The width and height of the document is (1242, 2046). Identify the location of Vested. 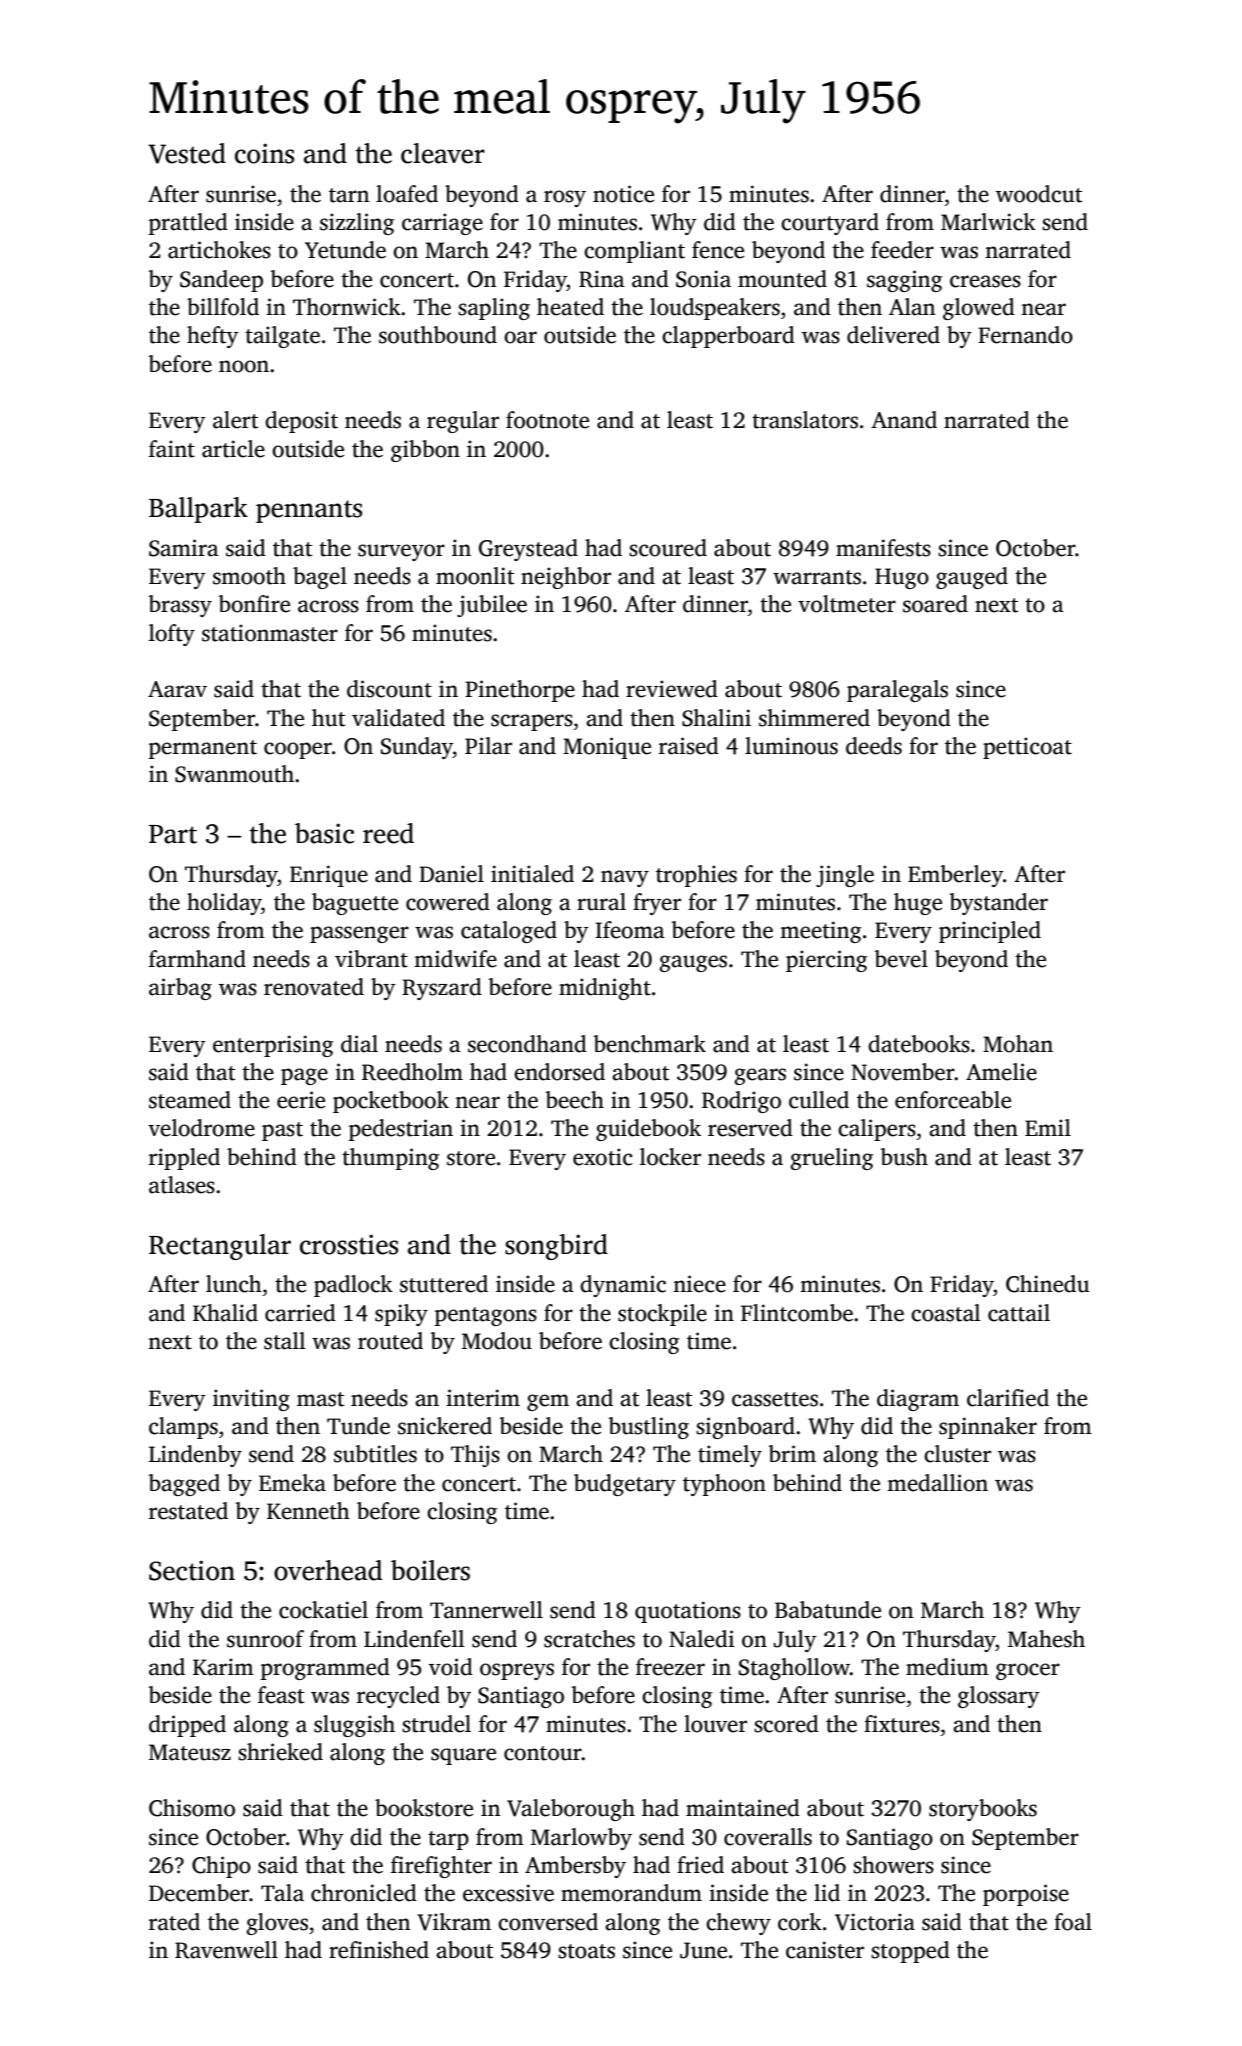
(187, 153).
